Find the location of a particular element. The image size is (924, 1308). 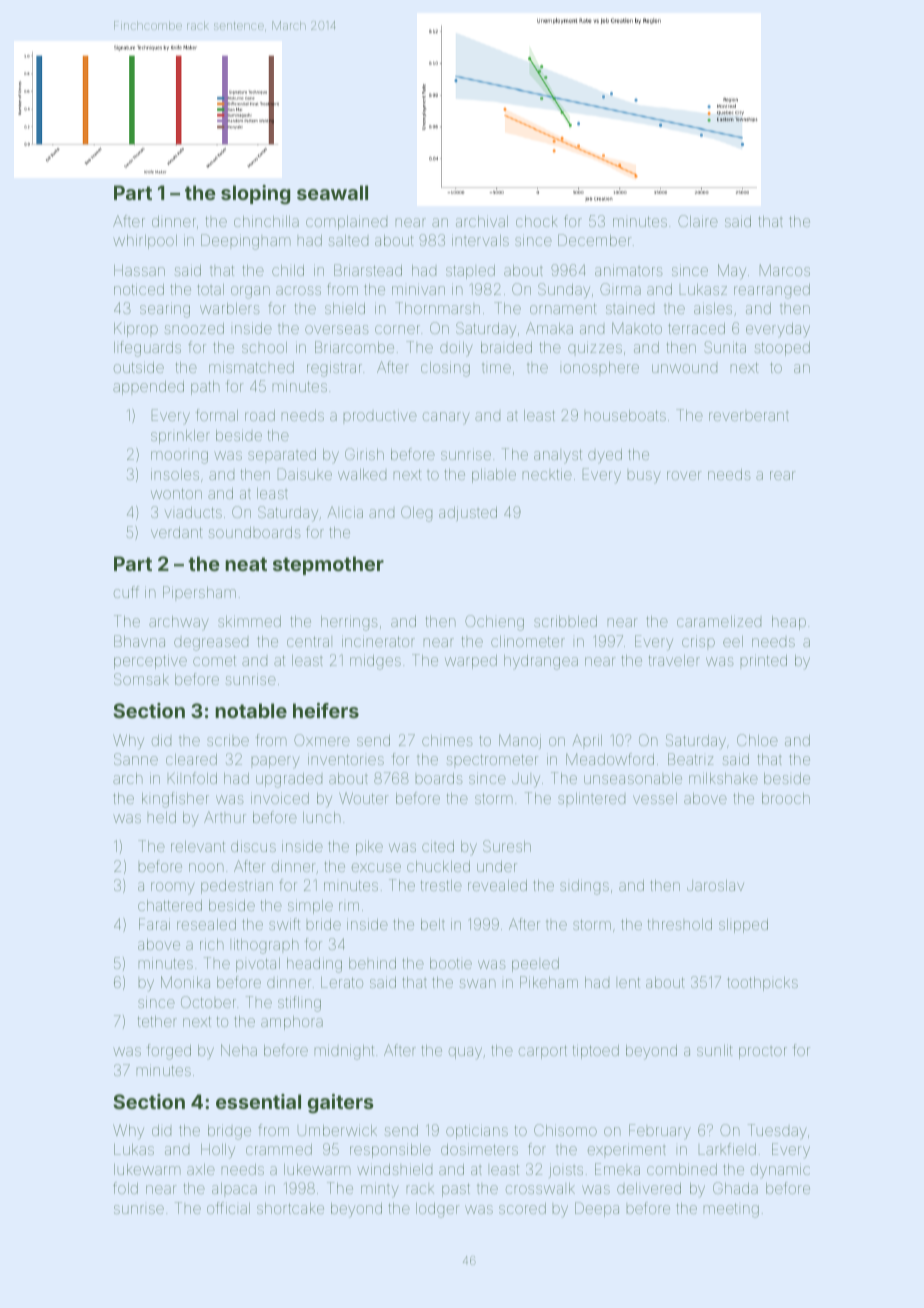

Larkfield is located at coordinates (727, 1149).
